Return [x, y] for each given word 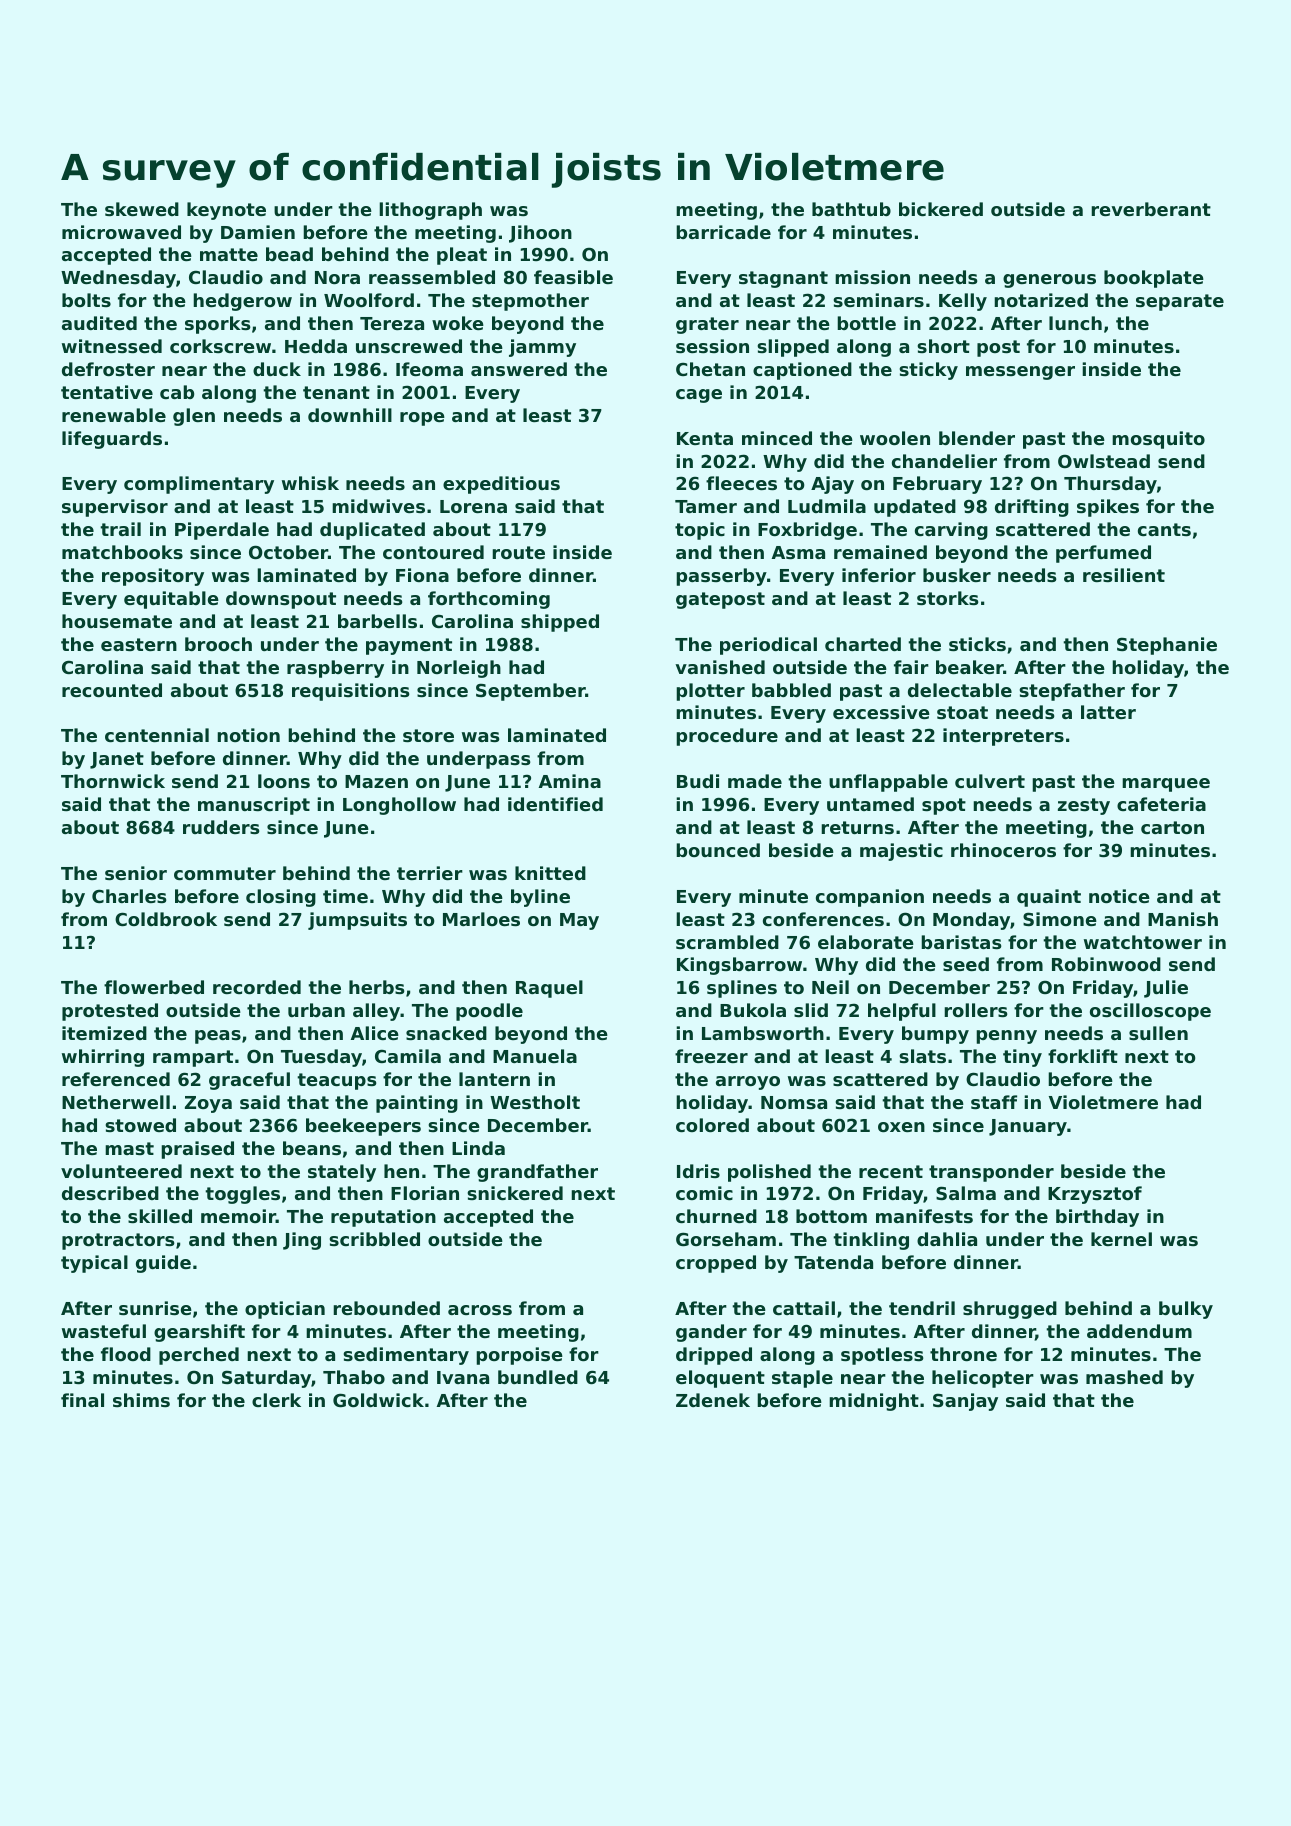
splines [742, 989]
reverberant [1151, 209]
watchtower [1143, 942]
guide [163, 1264]
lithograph [430, 211]
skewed [142, 209]
